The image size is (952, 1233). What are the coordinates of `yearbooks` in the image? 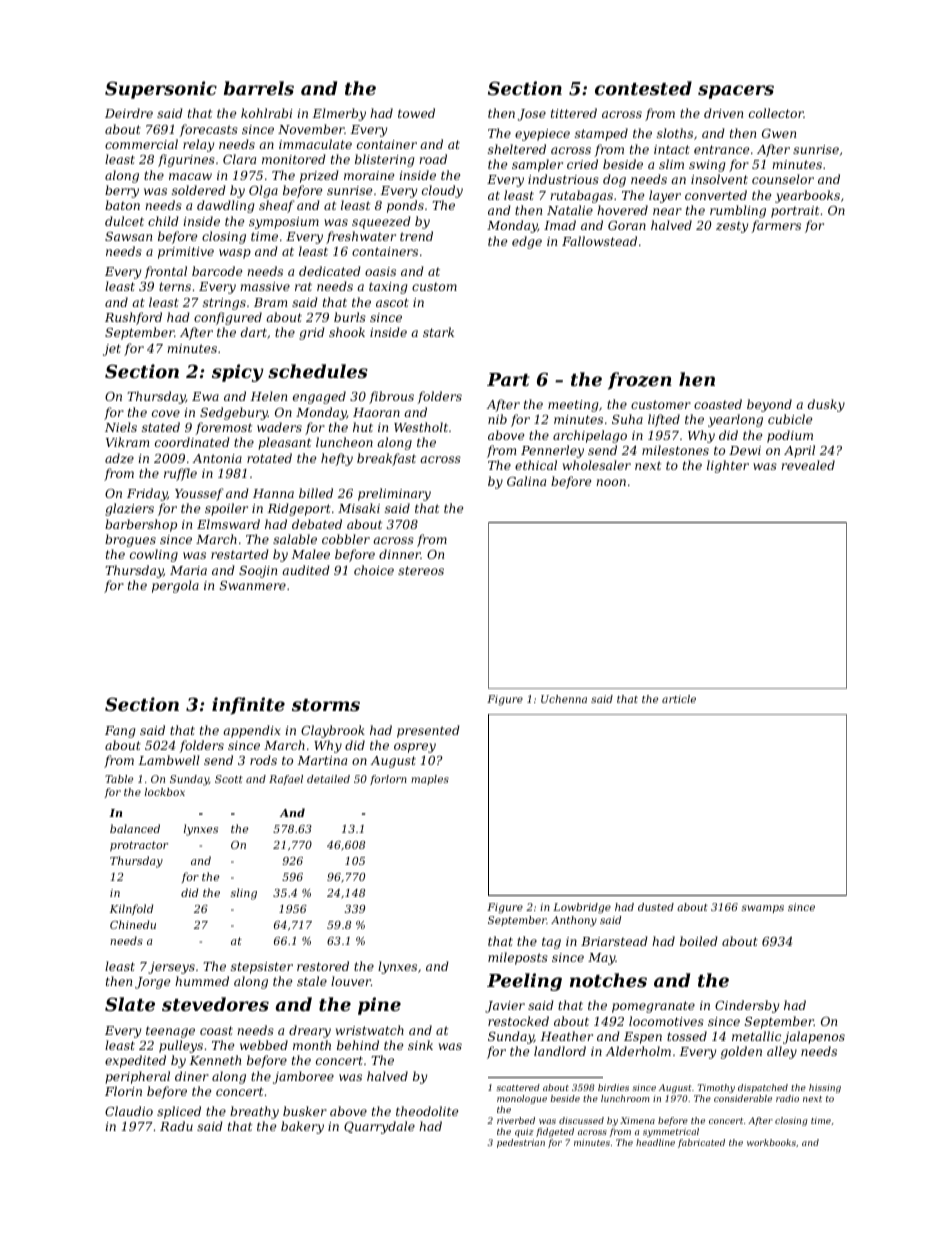 It's located at (807, 196).
